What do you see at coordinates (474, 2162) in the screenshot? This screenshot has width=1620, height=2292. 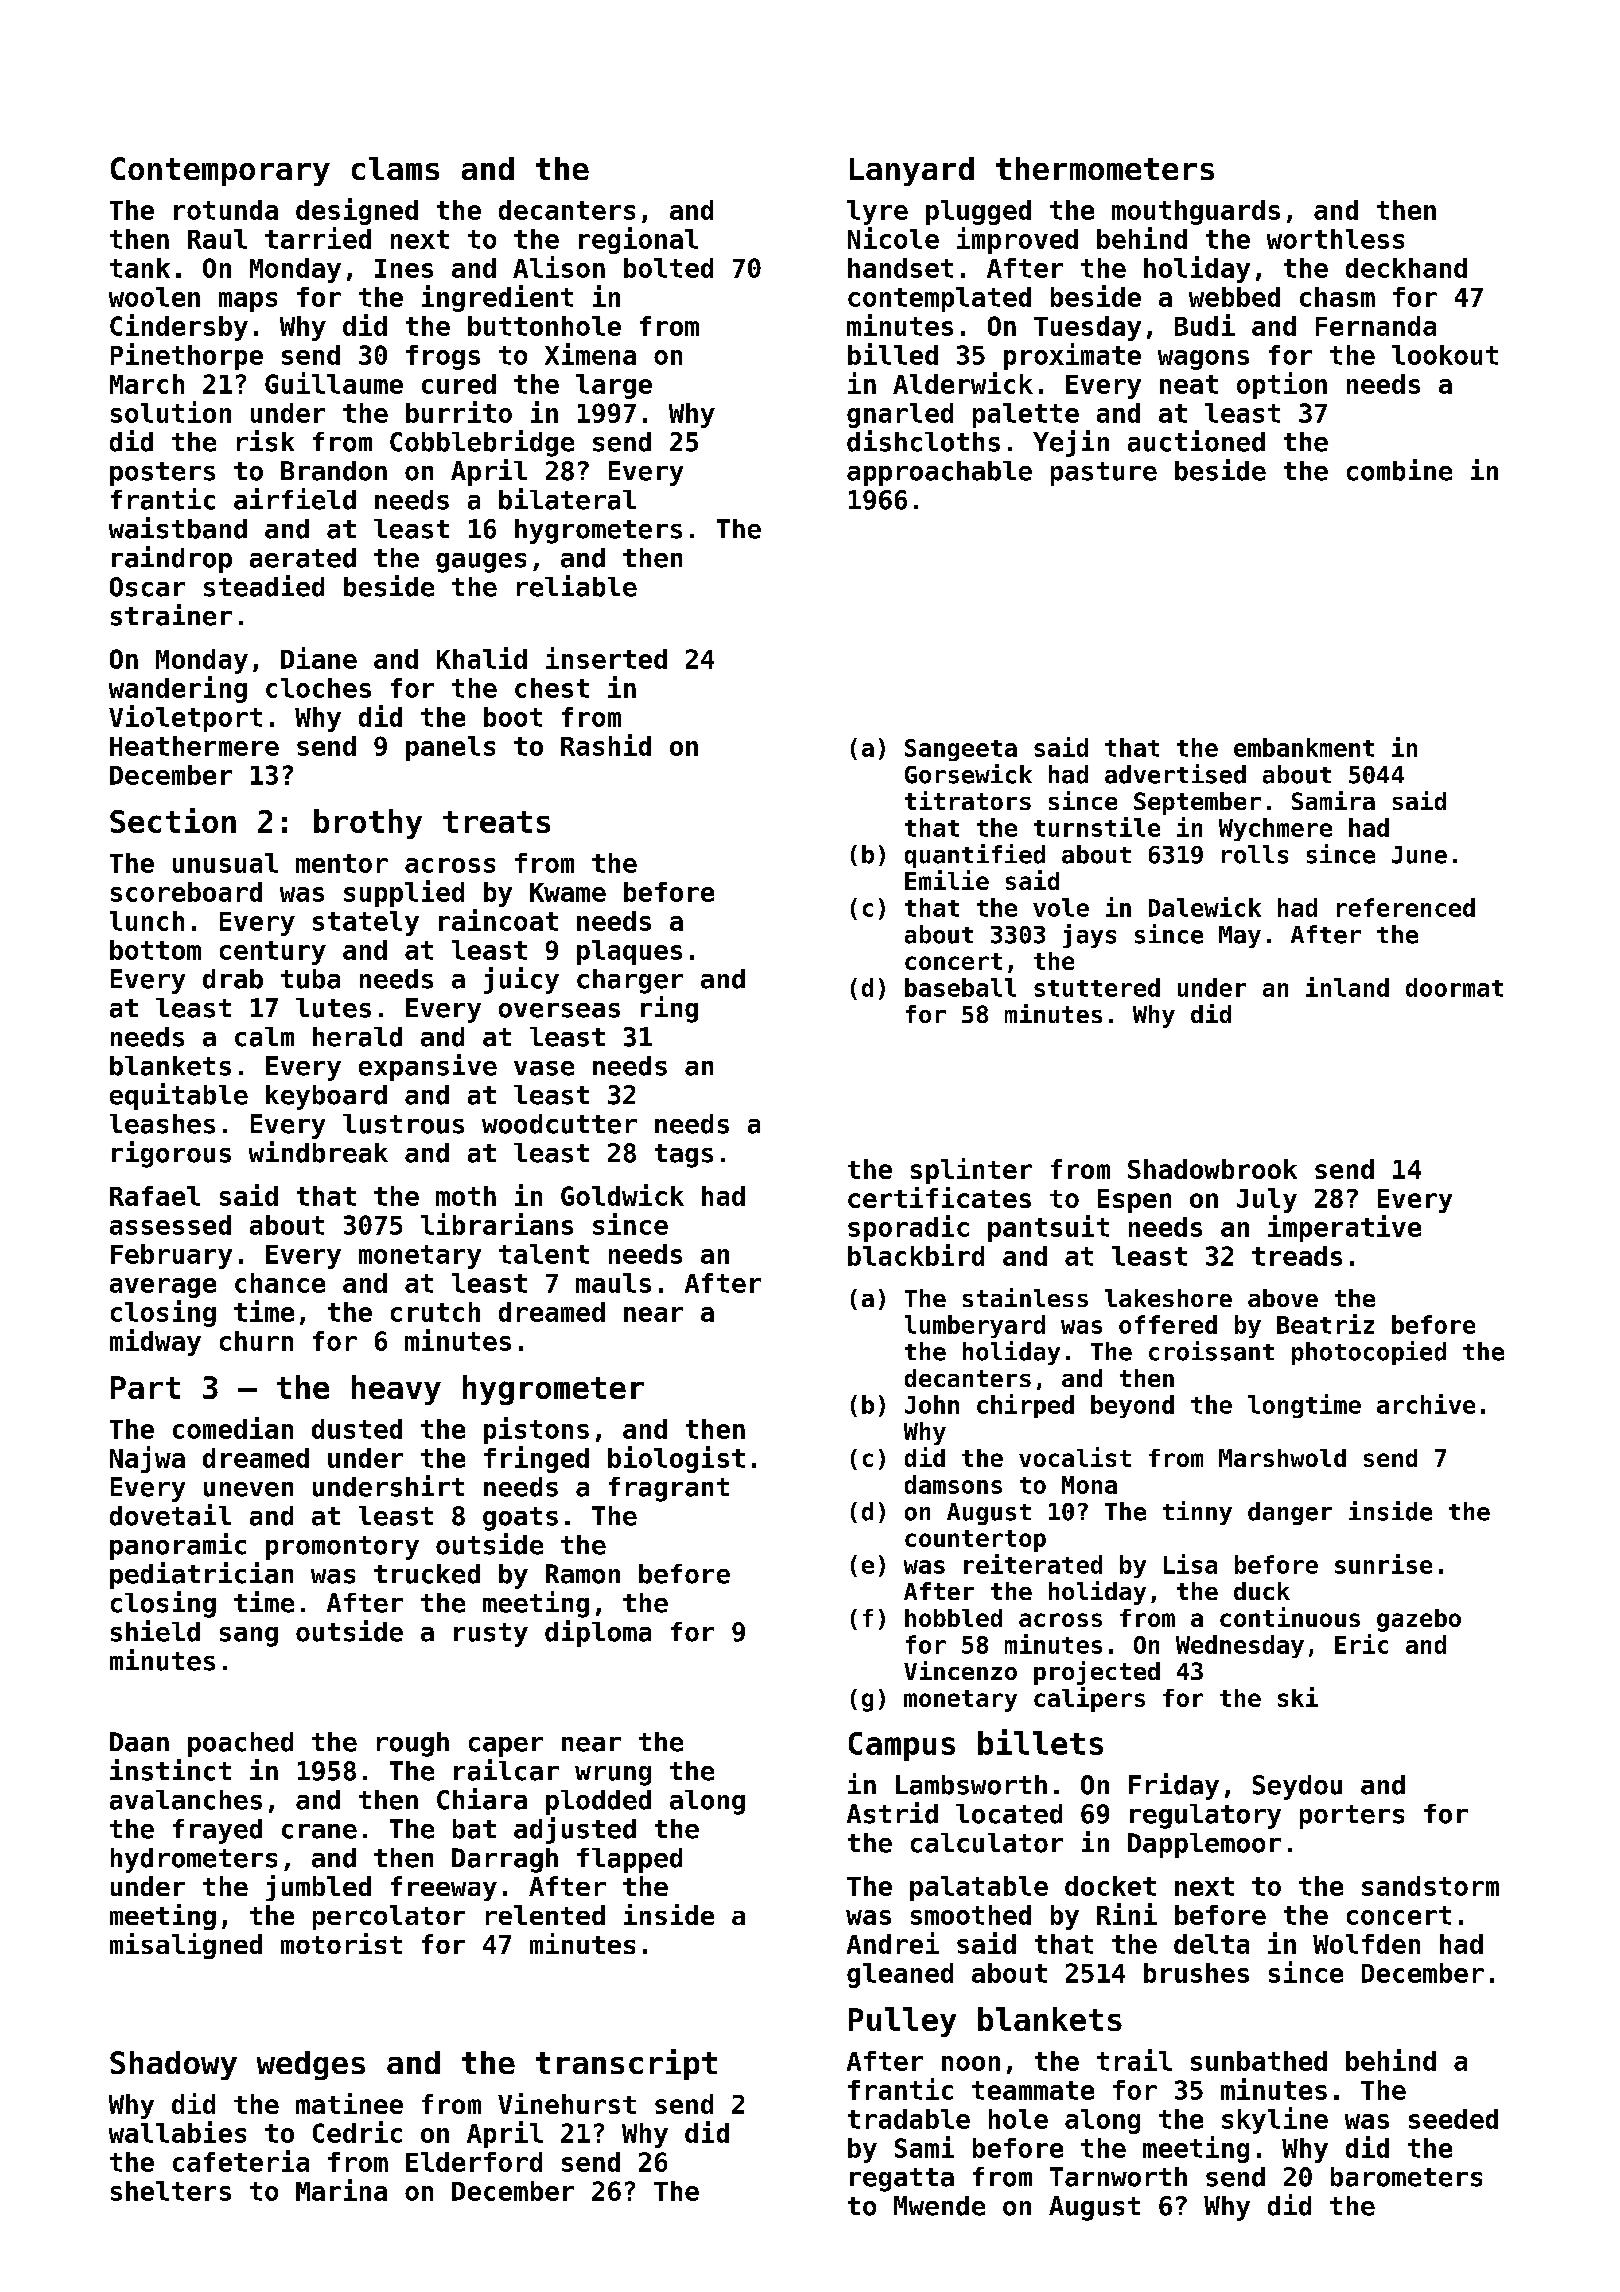 I see `Elderford` at bounding box center [474, 2162].
